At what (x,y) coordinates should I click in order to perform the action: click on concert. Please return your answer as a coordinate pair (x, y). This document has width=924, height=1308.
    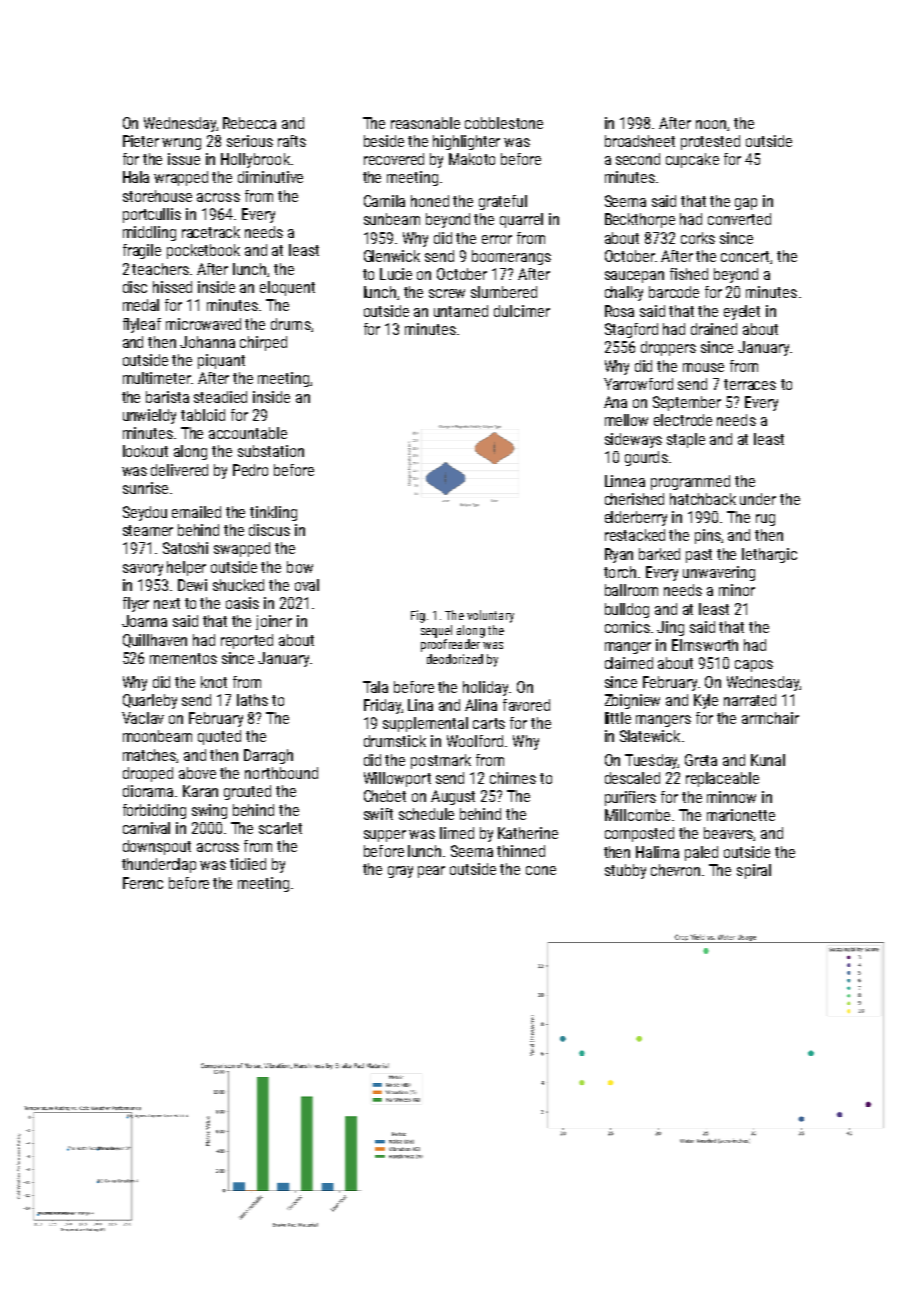
    Looking at the image, I should click on (745, 256).
